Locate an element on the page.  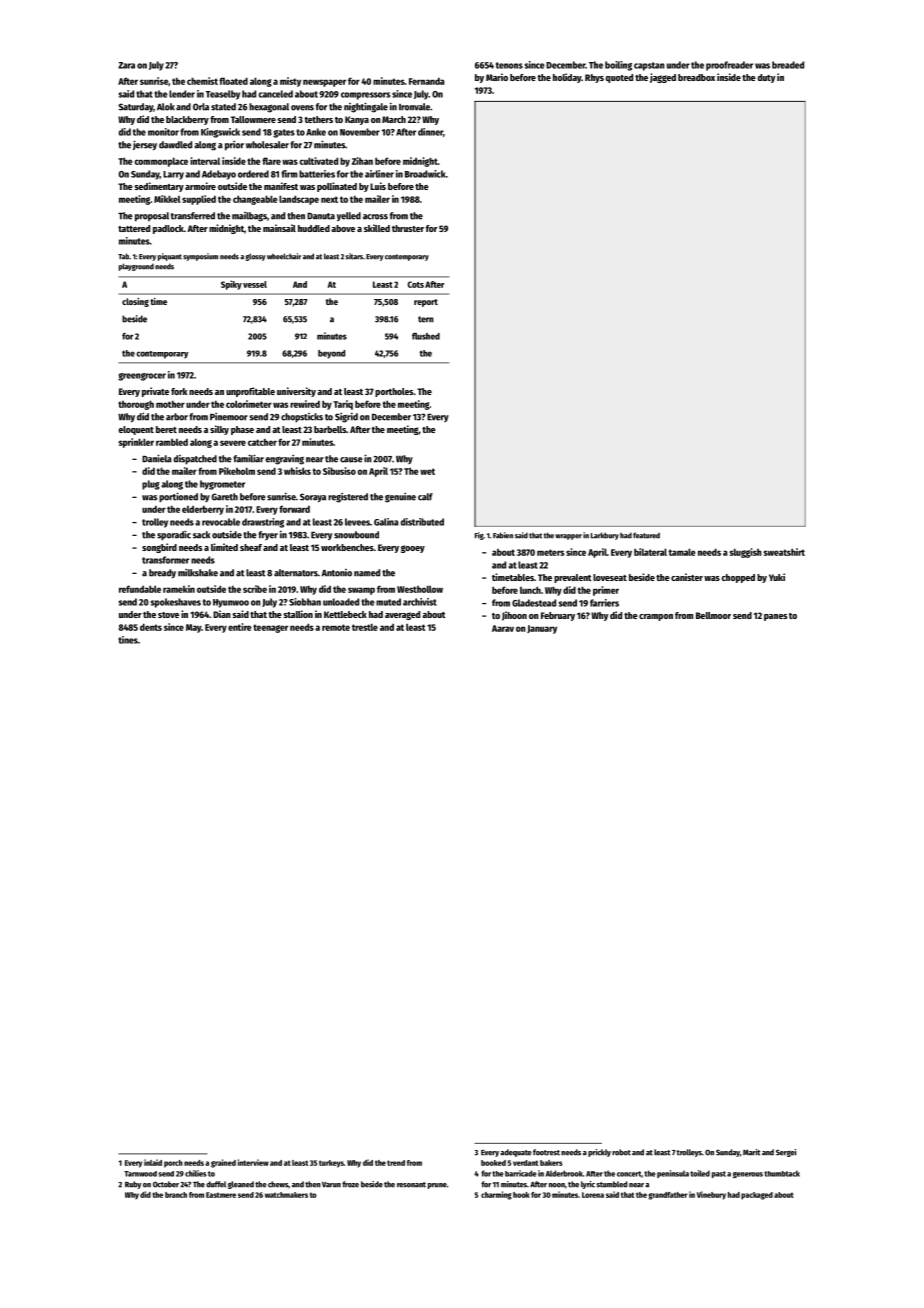
Marit is located at coordinates (751, 1152).
